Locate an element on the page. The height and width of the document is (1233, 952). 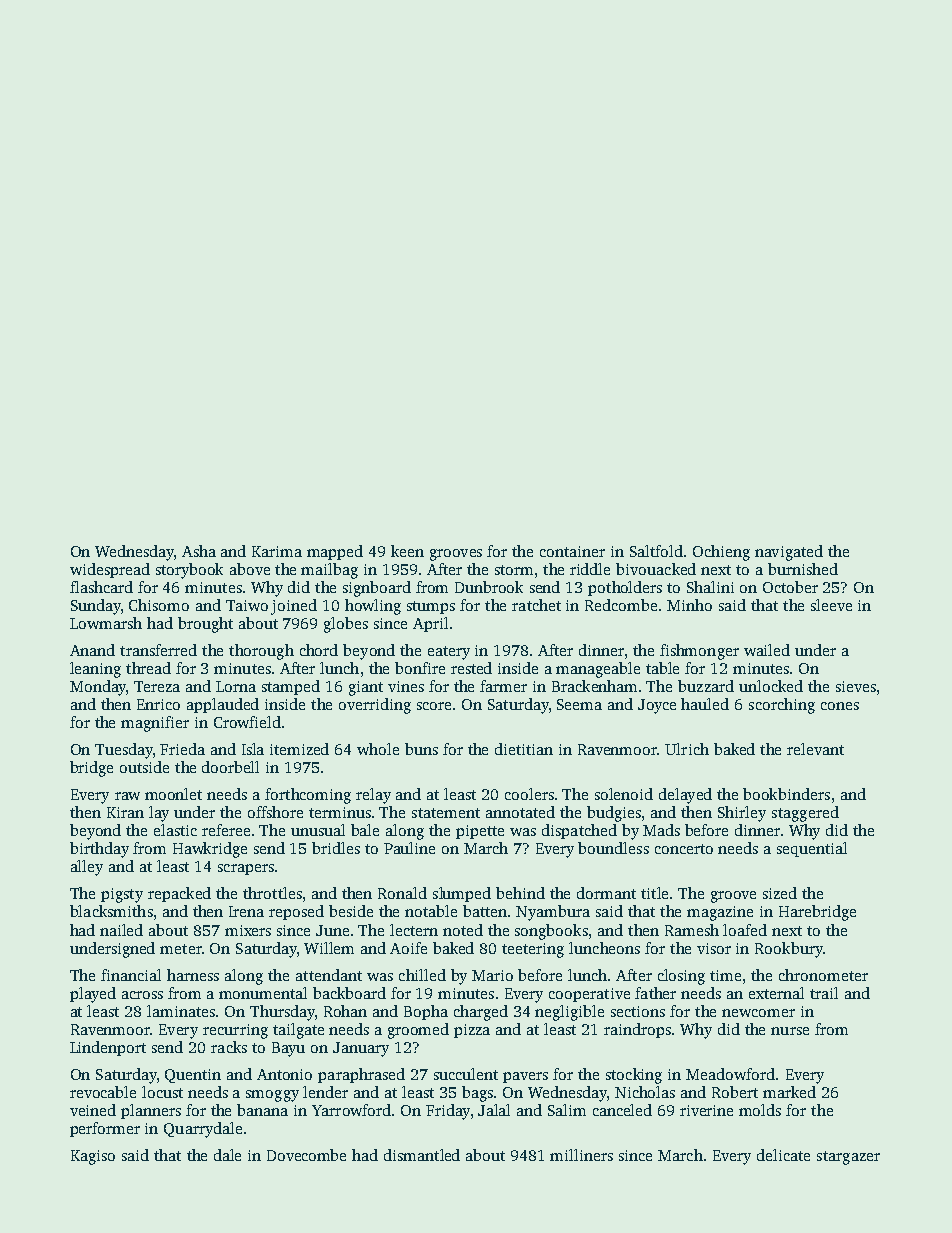
elastic is located at coordinates (175, 830).
